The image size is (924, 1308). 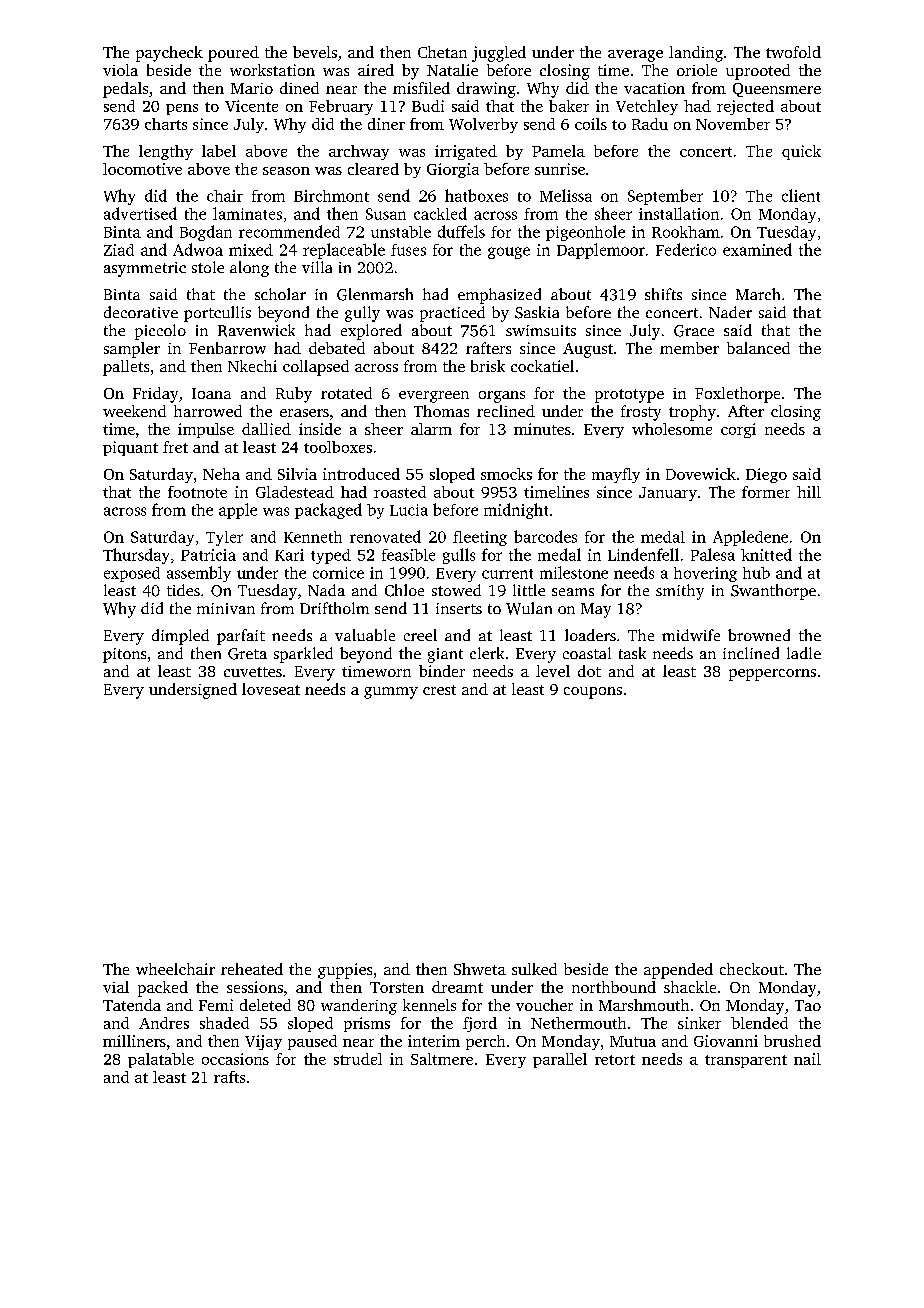 What do you see at coordinates (663, 294) in the screenshot?
I see `shifts` at bounding box center [663, 294].
